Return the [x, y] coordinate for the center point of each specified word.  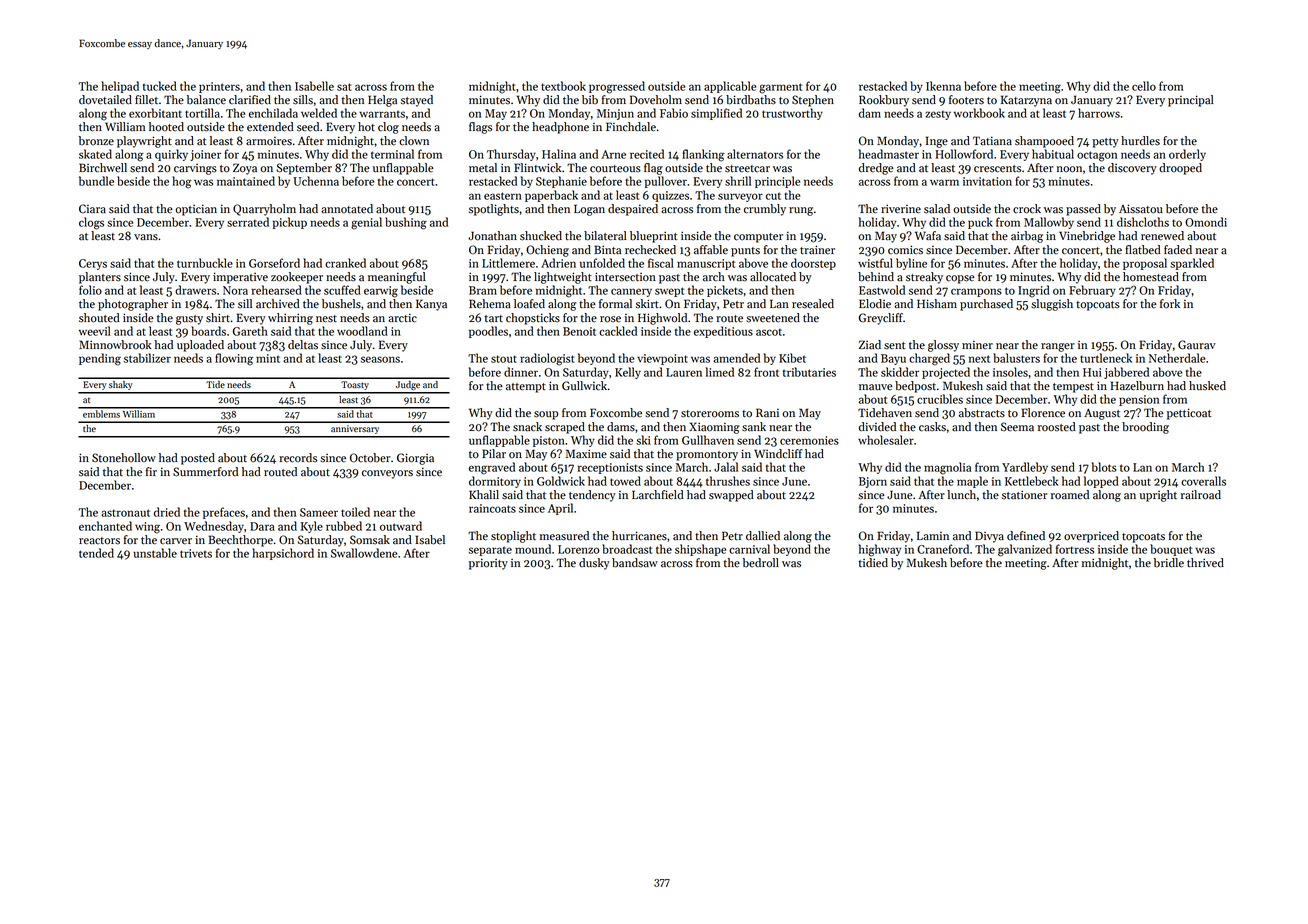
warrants [382, 114]
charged [929, 359]
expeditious [723, 332]
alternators [755, 154]
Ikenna [943, 86]
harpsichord [283, 554]
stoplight [513, 537]
